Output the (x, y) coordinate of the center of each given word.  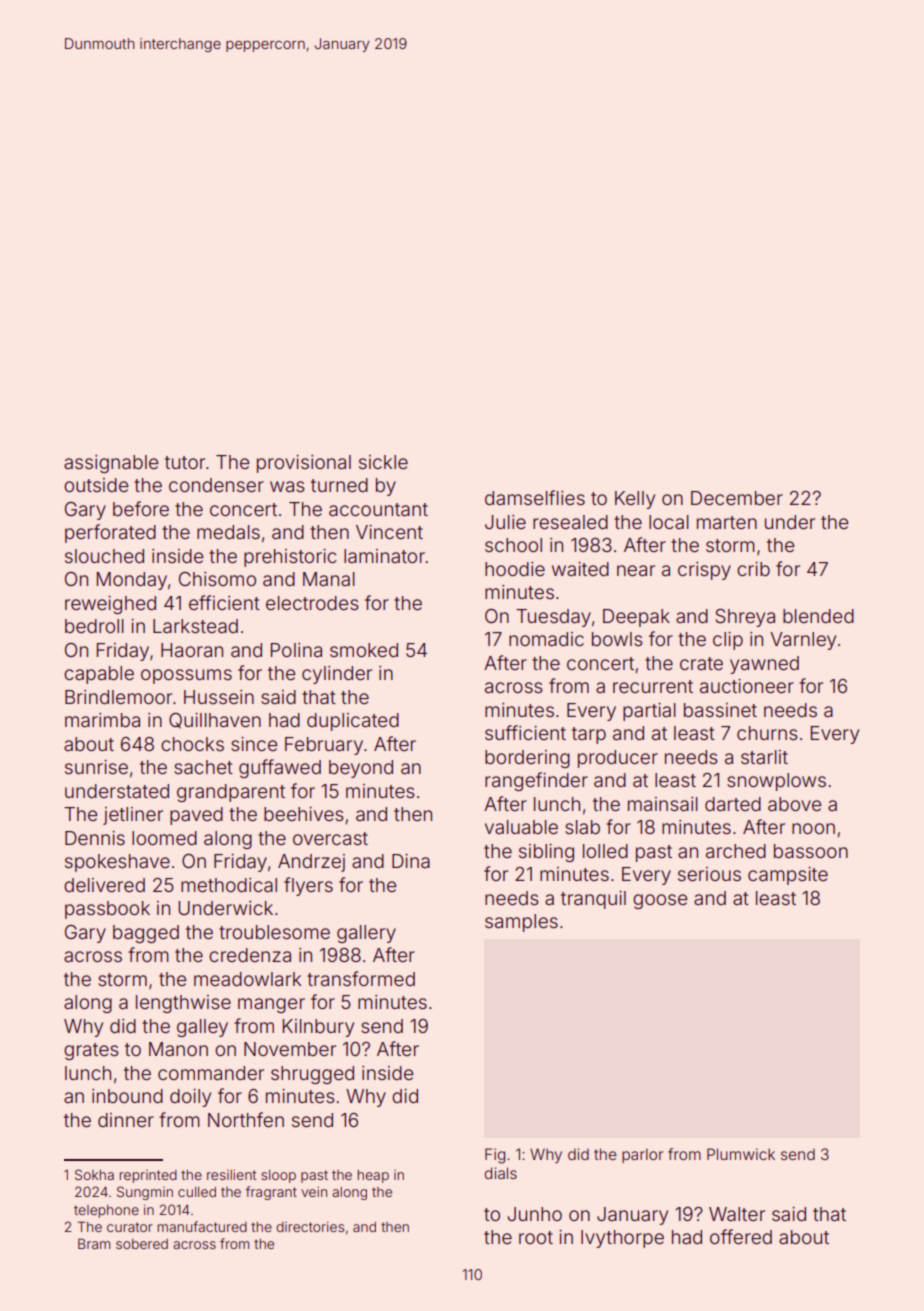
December (737, 498)
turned (339, 485)
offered (741, 1236)
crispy (704, 571)
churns (767, 733)
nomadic (546, 639)
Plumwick (741, 1154)
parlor (642, 1155)
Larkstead (195, 626)
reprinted (148, 1176)
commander (211, 1073)
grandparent (231, 793)
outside (96, 485)
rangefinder (536, 781)
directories (310, 1226)
